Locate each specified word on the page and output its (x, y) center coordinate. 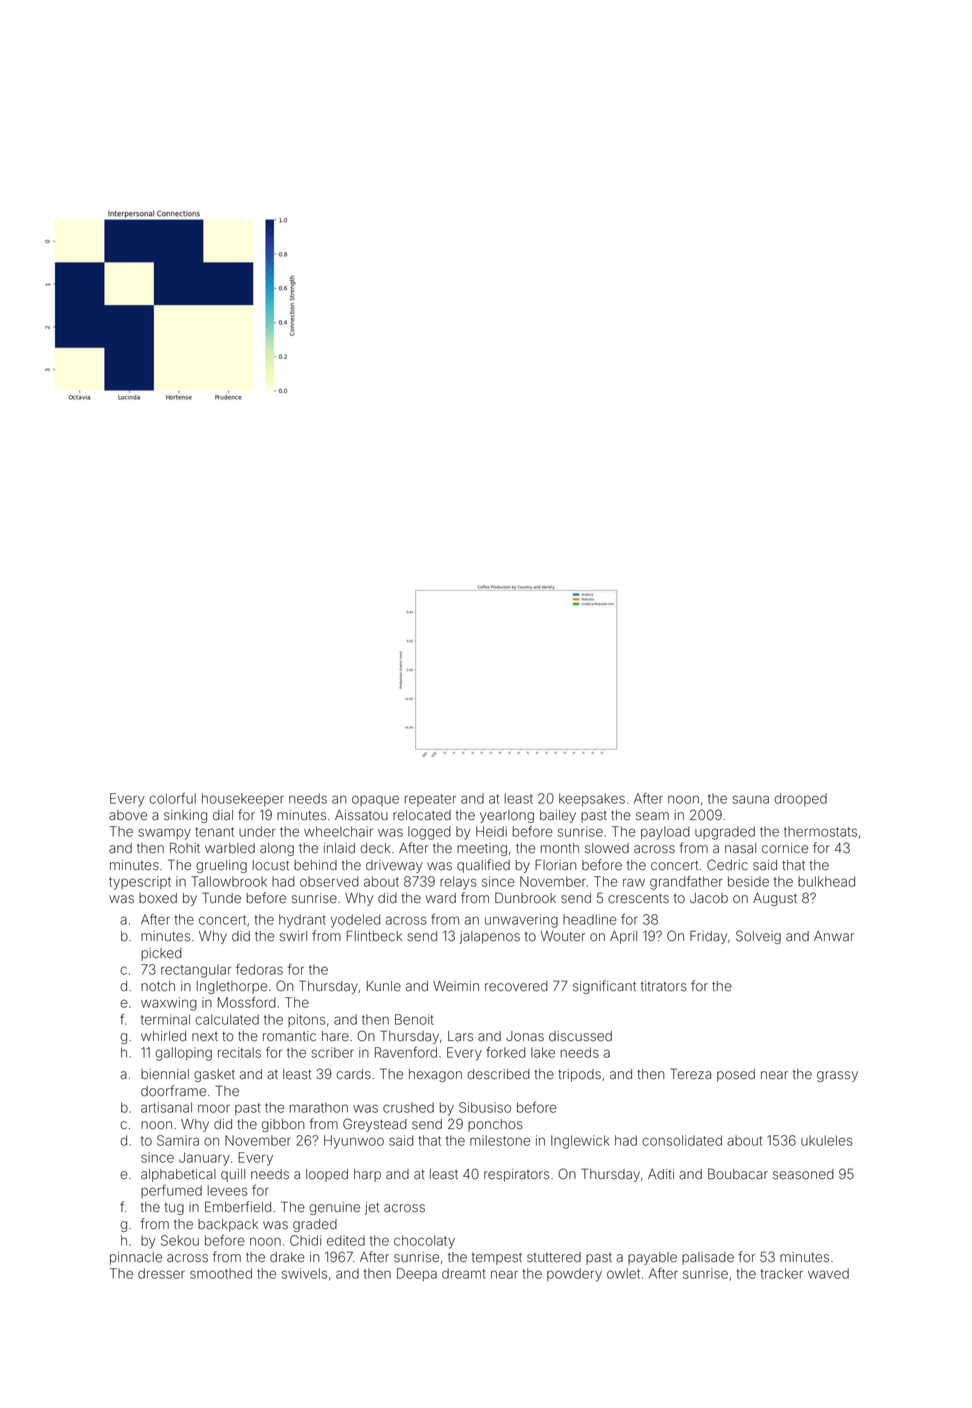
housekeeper (243, 799)
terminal (165, 1019)
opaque (375, 800)
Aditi (661, 1174)
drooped (800, 799)
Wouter (563, 936)
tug (174, 1209)
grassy (837, 1076)
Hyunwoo (354, 1142)
